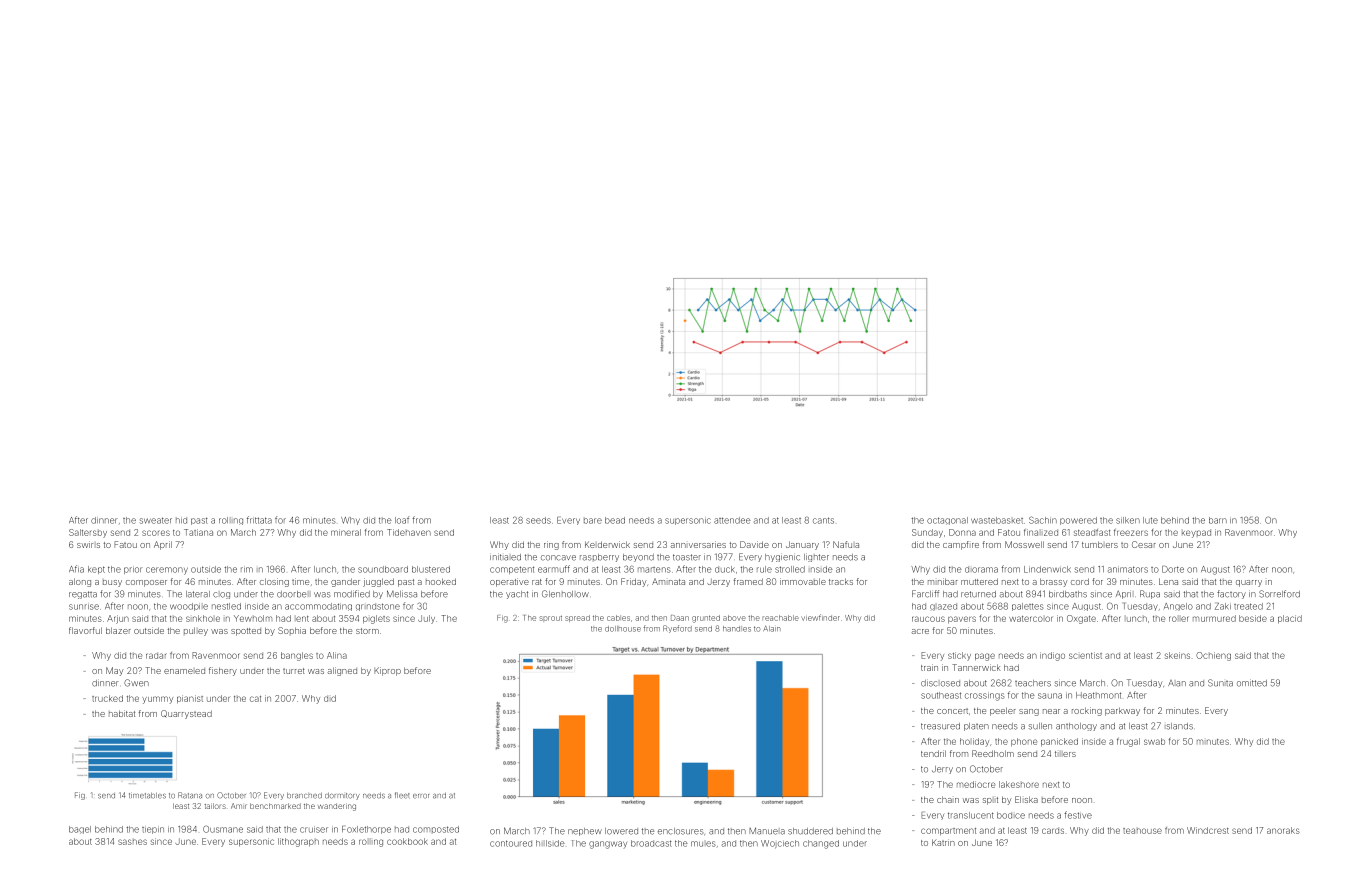  What do you see at coordinates (821, 844) in the screenshot?
I see `changed` at bounding box center [821, 844].
